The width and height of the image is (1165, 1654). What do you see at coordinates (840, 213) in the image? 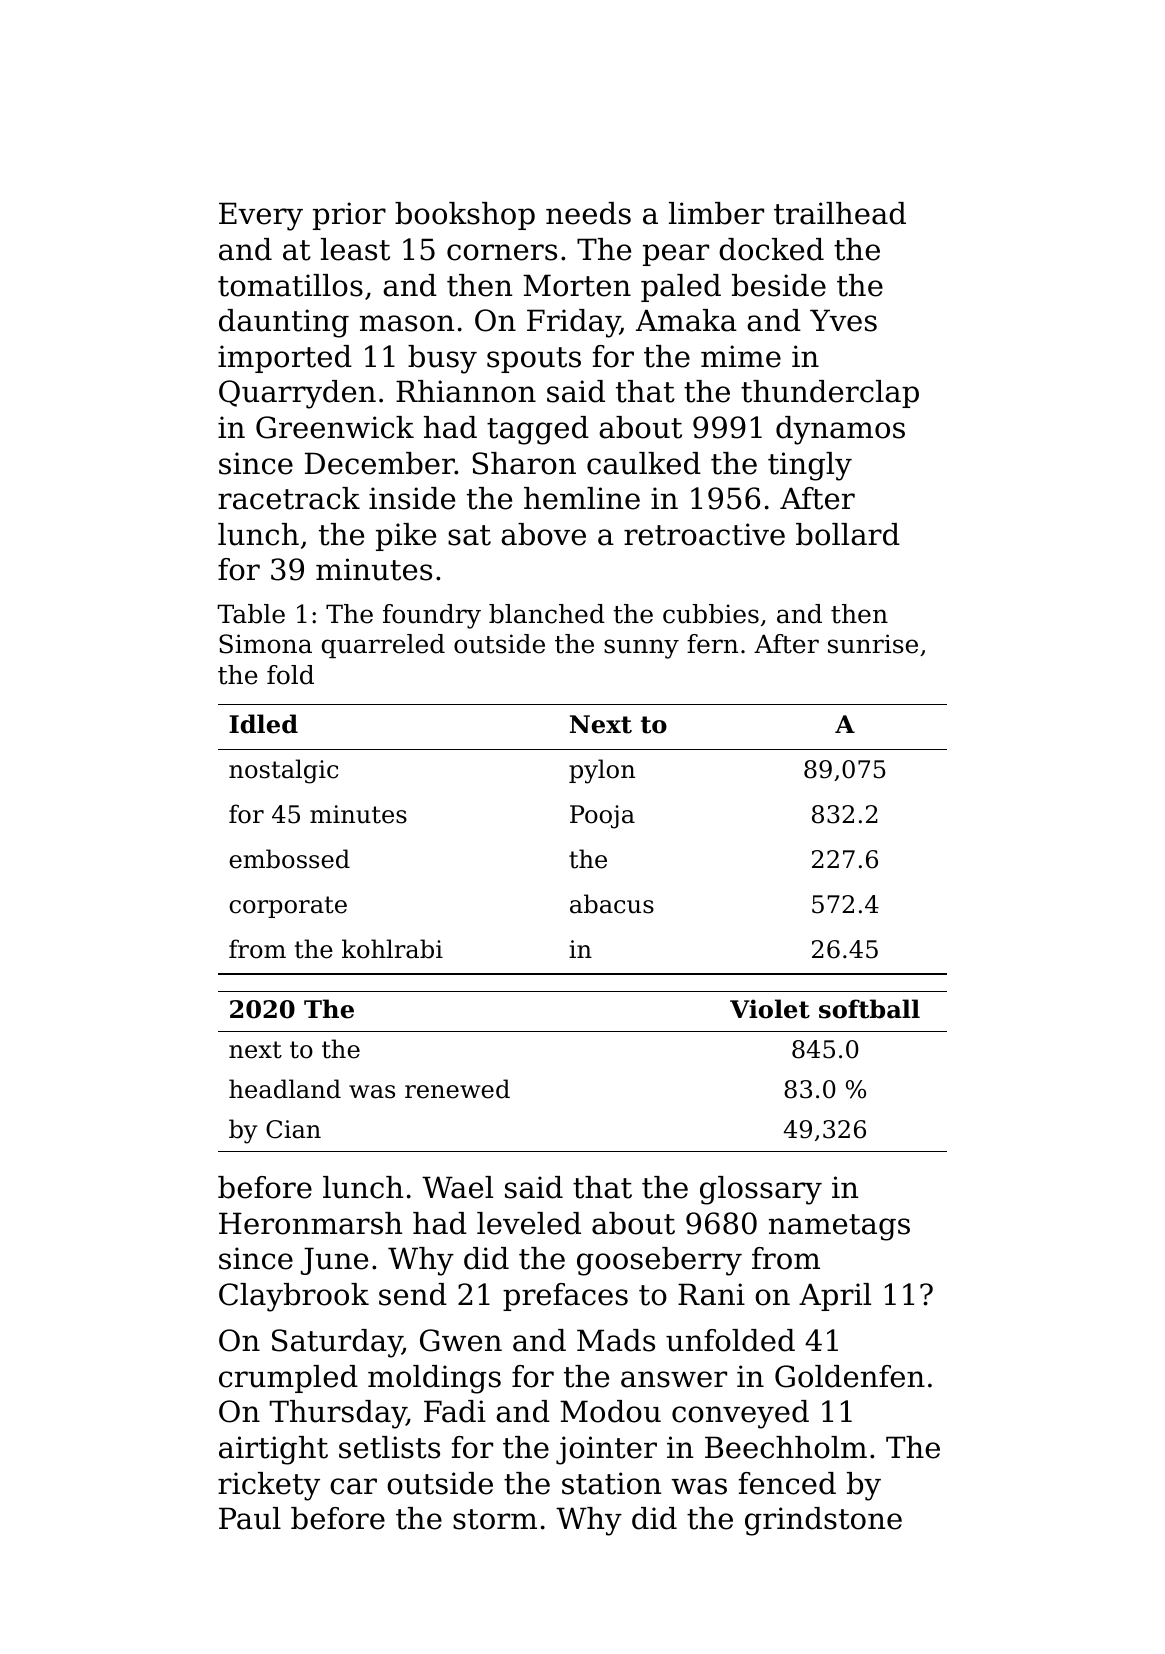
I see `trailhead` at bounding box center [840, 213].
